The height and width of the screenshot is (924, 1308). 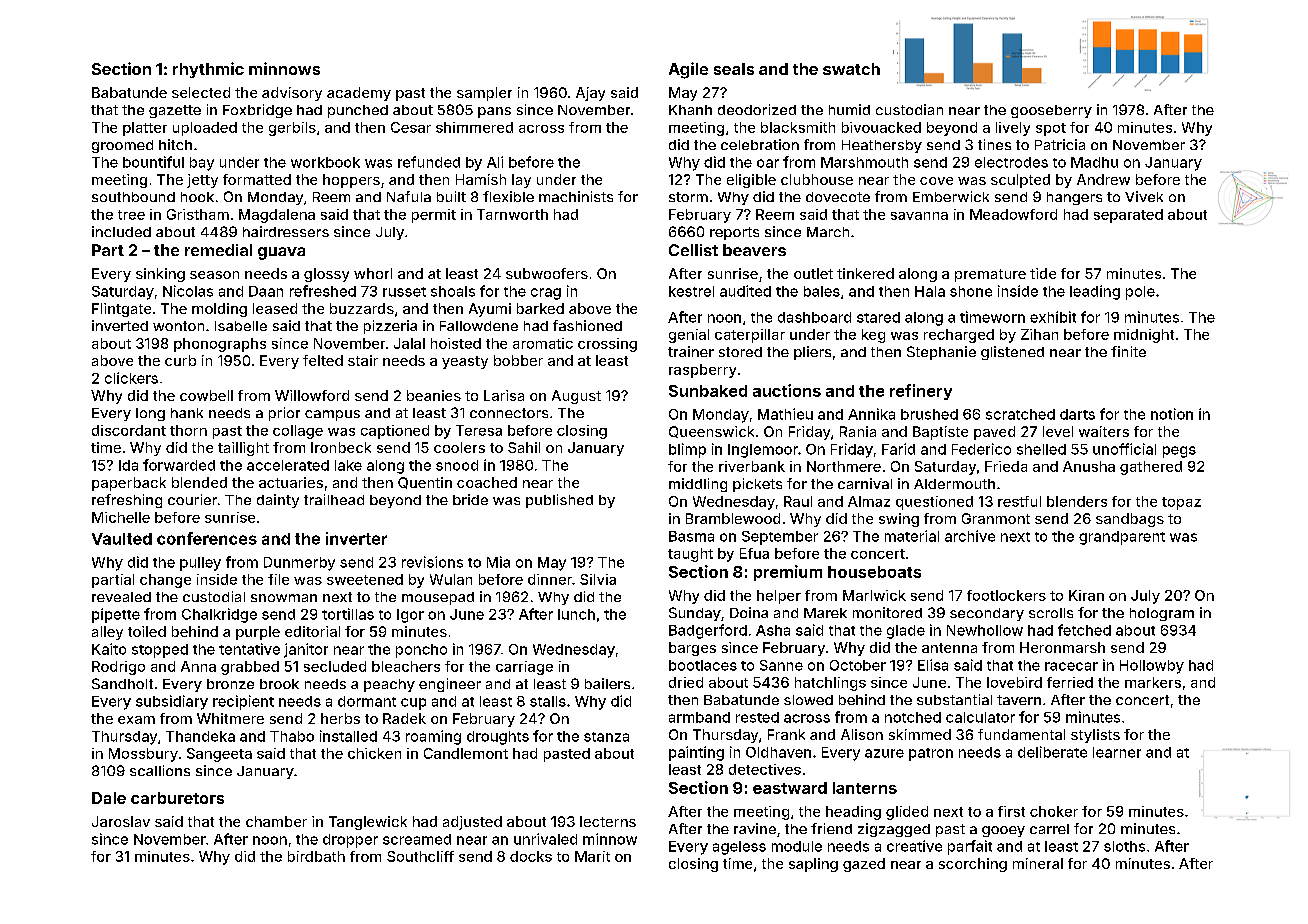 I want to click on dried, so click(x=686, y=682).
